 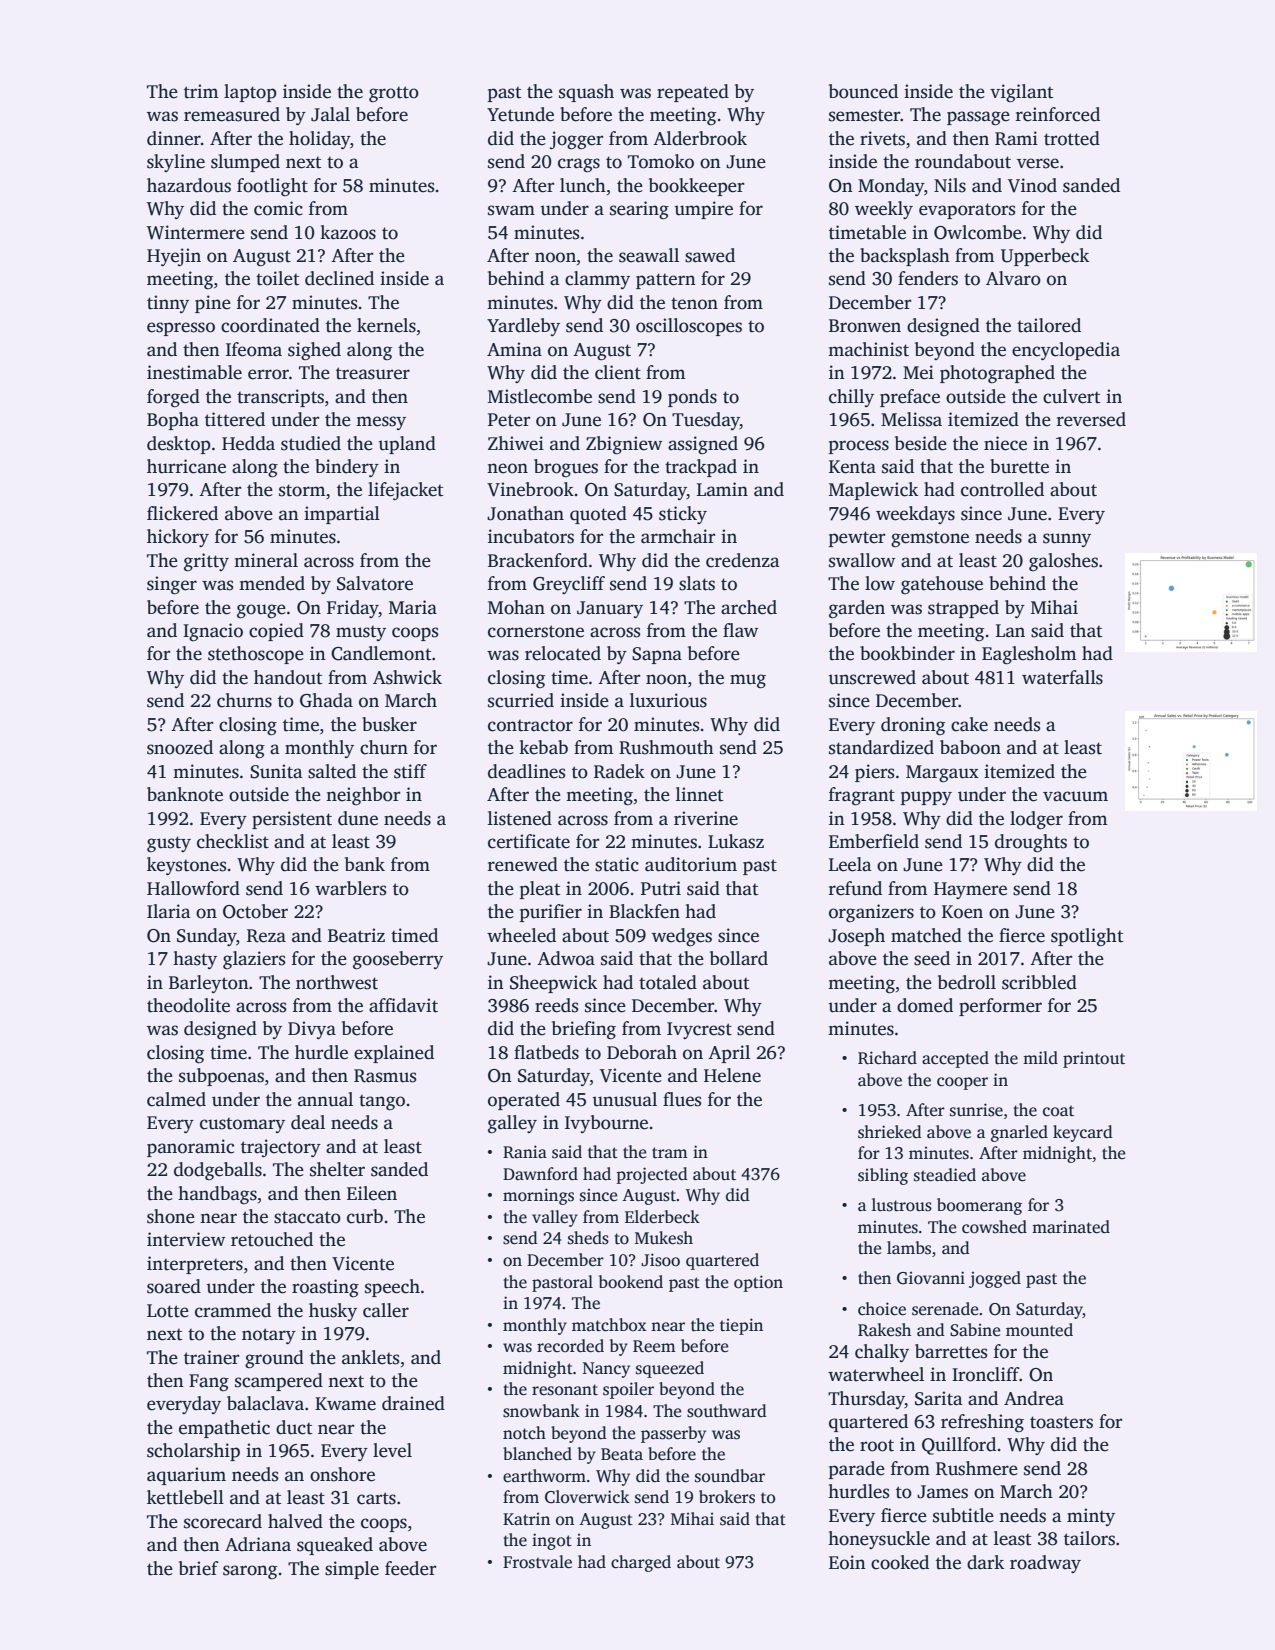 What do you see at coordinates (1062, 677) in the screenshot?
I see `waterfalls` at bounding box center [1062, 677].
